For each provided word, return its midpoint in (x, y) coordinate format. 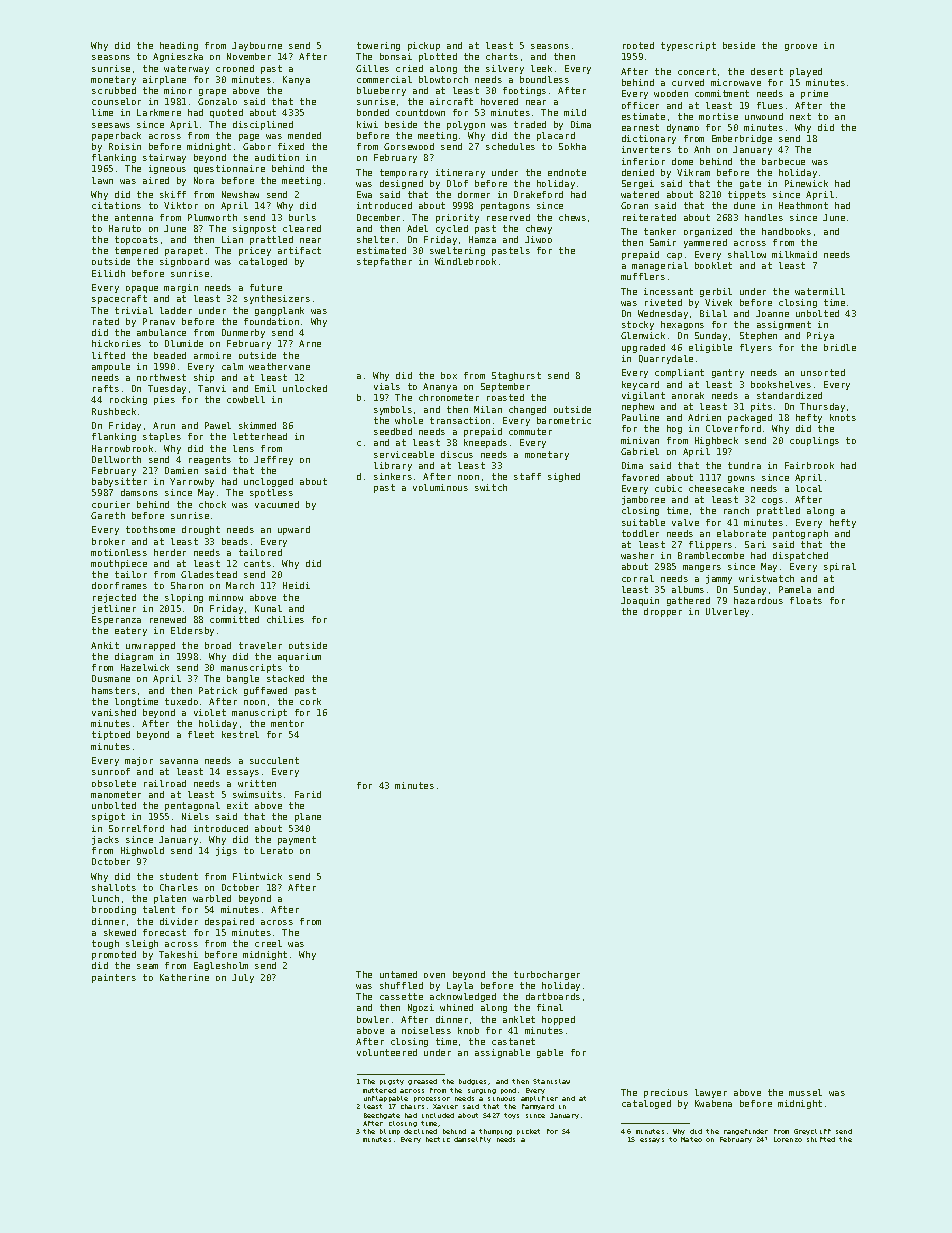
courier (111, 504)
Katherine (184, 977)
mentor (287, 723)
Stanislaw (551, 1081)
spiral (840, 567)
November (249, 56)
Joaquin (640, 601)
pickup (424, 46)
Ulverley (727, 612)
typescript (688, 46)
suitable (643, 522)
